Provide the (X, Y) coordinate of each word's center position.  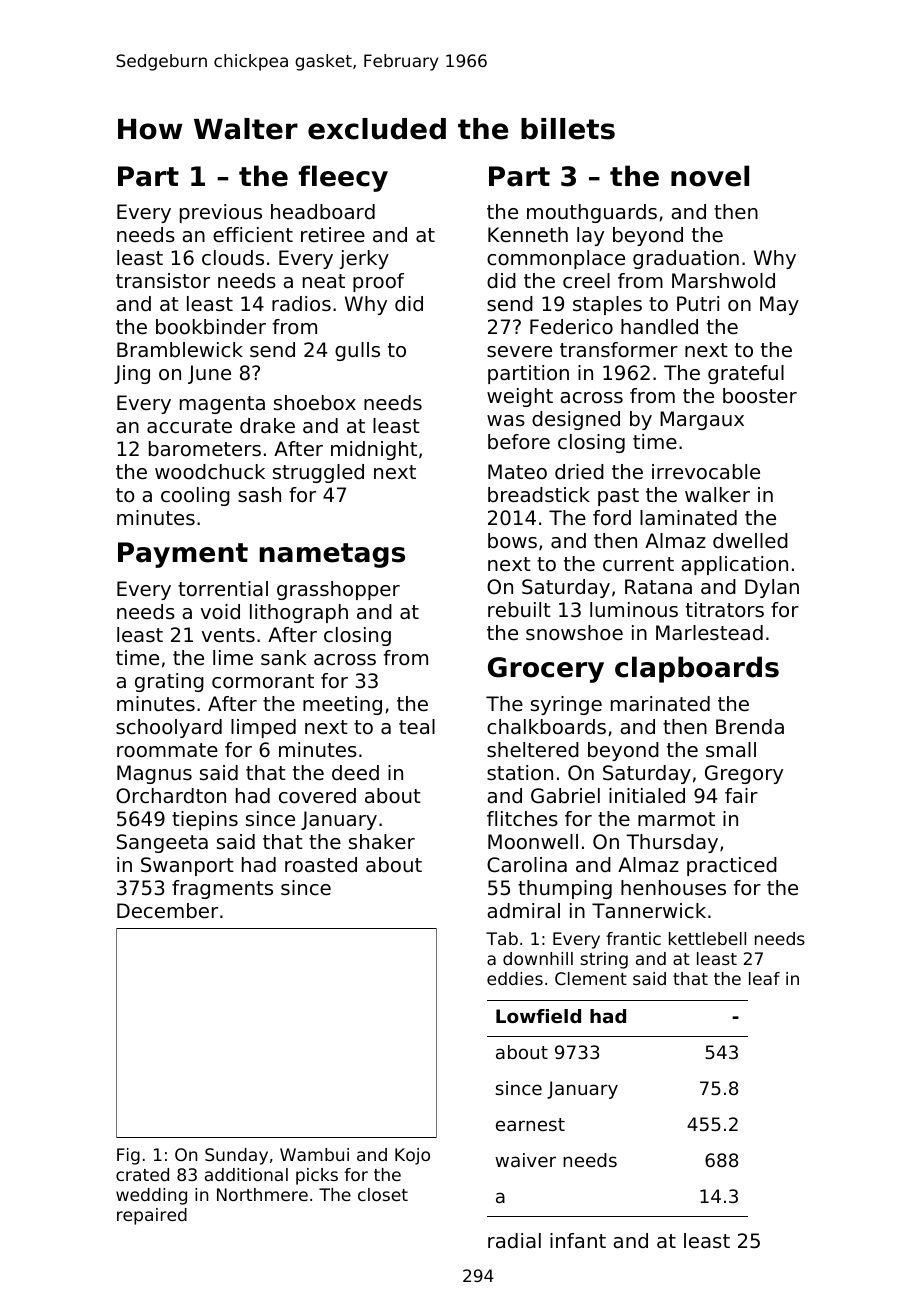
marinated (660, 704)
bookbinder (211, 327)
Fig (128, 1156)
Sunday (236, 1156)
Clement (591, 978)
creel (586, 281)
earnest (530, 1124)
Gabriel (565, 796)
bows (512, 541)
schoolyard (169, 728)
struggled (318, 473)
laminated (688, 518)
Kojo (412, 1156)
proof (378, 282)
